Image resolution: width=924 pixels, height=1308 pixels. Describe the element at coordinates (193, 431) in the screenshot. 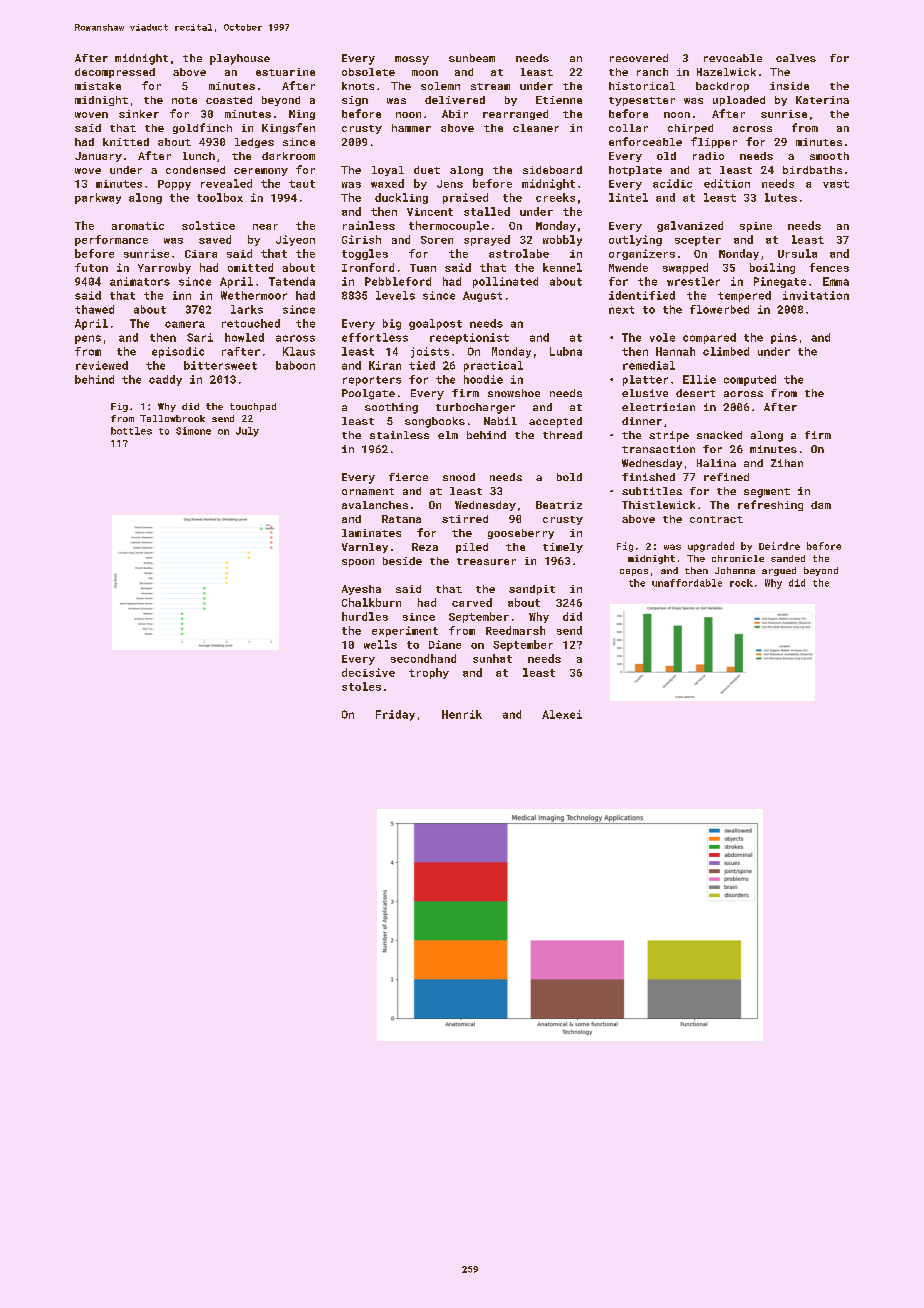

I see `Simone` at that location.
